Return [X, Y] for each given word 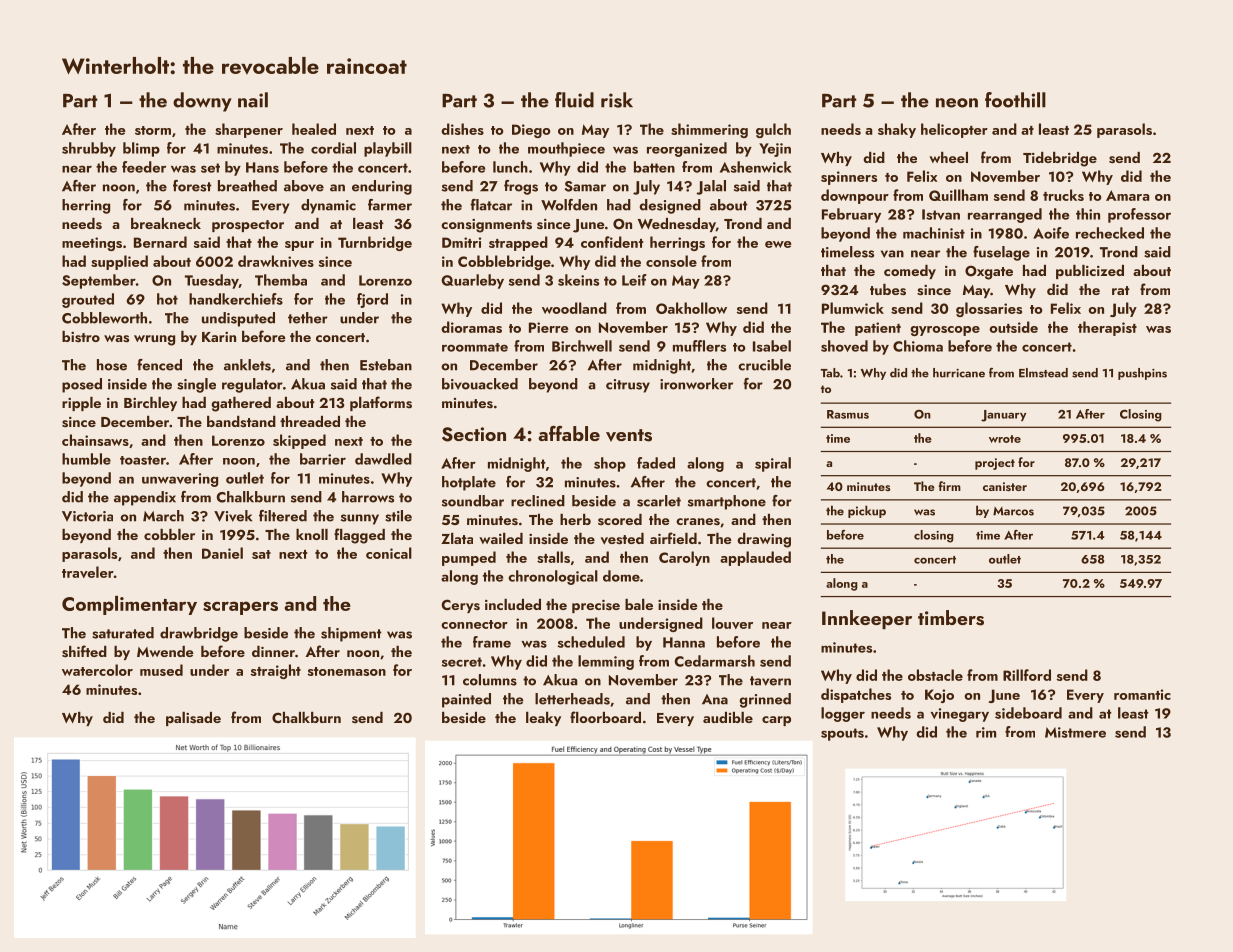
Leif [634, 280]
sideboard [1028, 713]
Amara [1127, 195]
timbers [951, 618]
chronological [553, 577]
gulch [773, 130]
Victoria [87, 516]
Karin [219, 337]
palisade [193, 719]
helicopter [954, 130]
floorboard [605, 717]
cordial [333, 148]
